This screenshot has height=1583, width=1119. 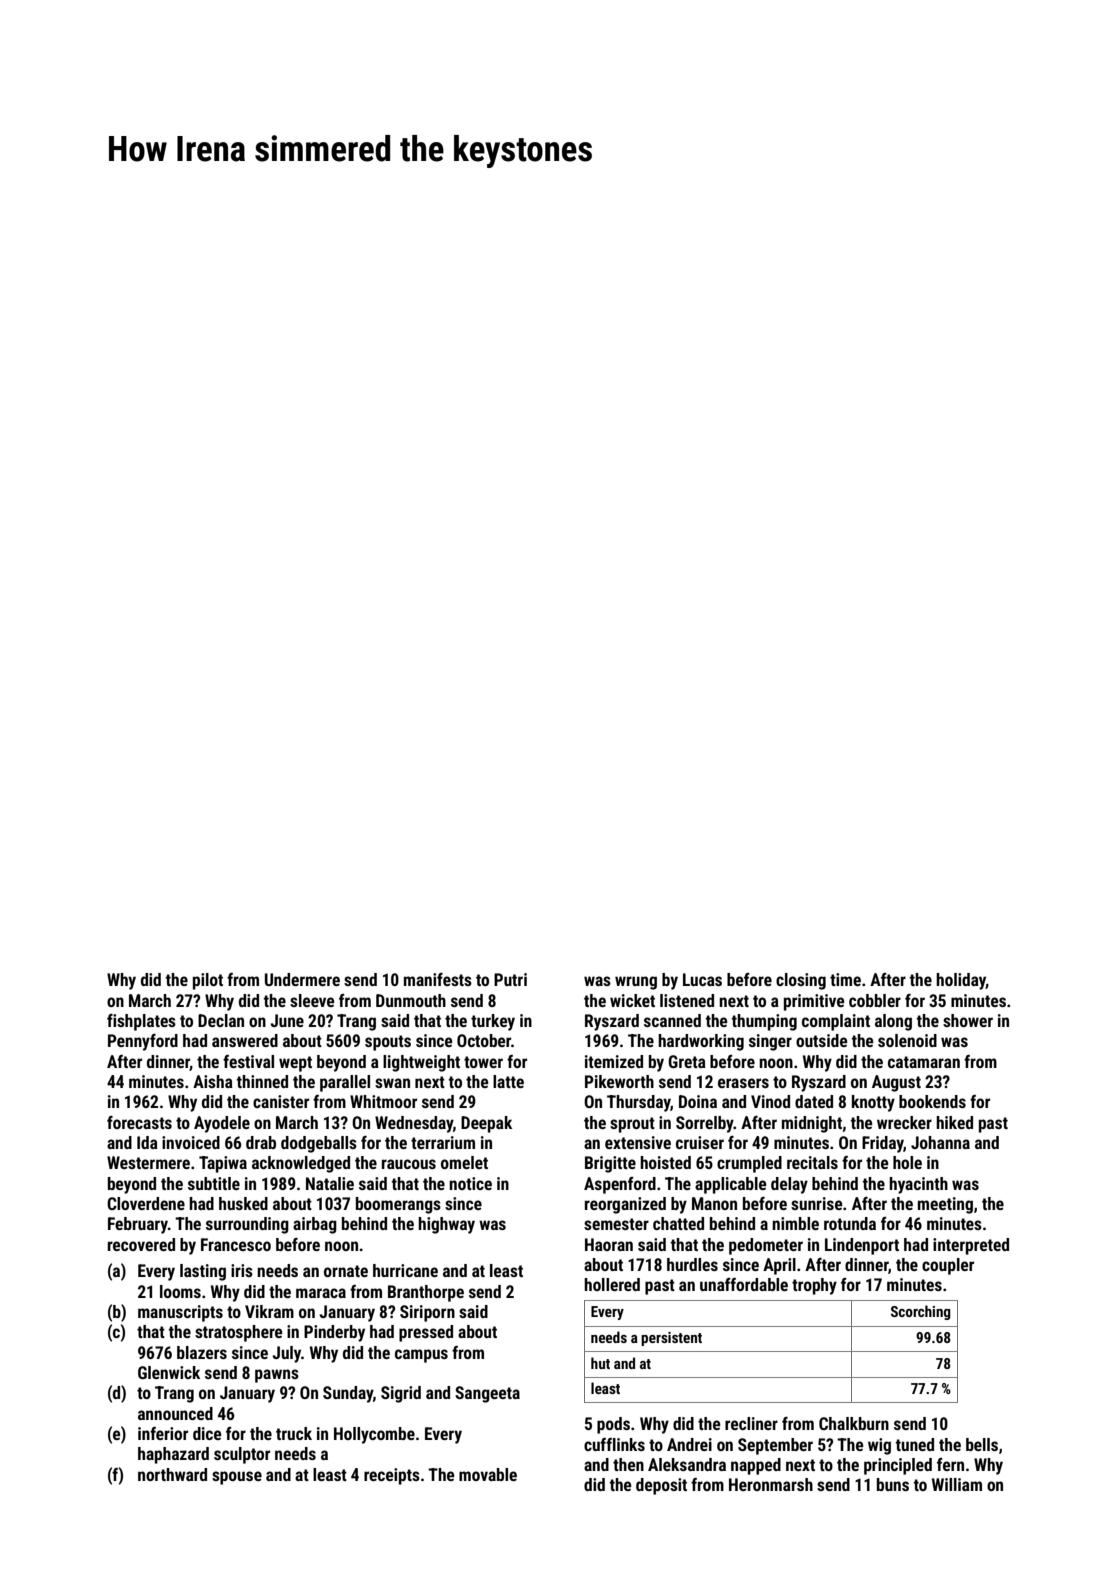 I want to click on deposit, so click(x=661, y=1486).
